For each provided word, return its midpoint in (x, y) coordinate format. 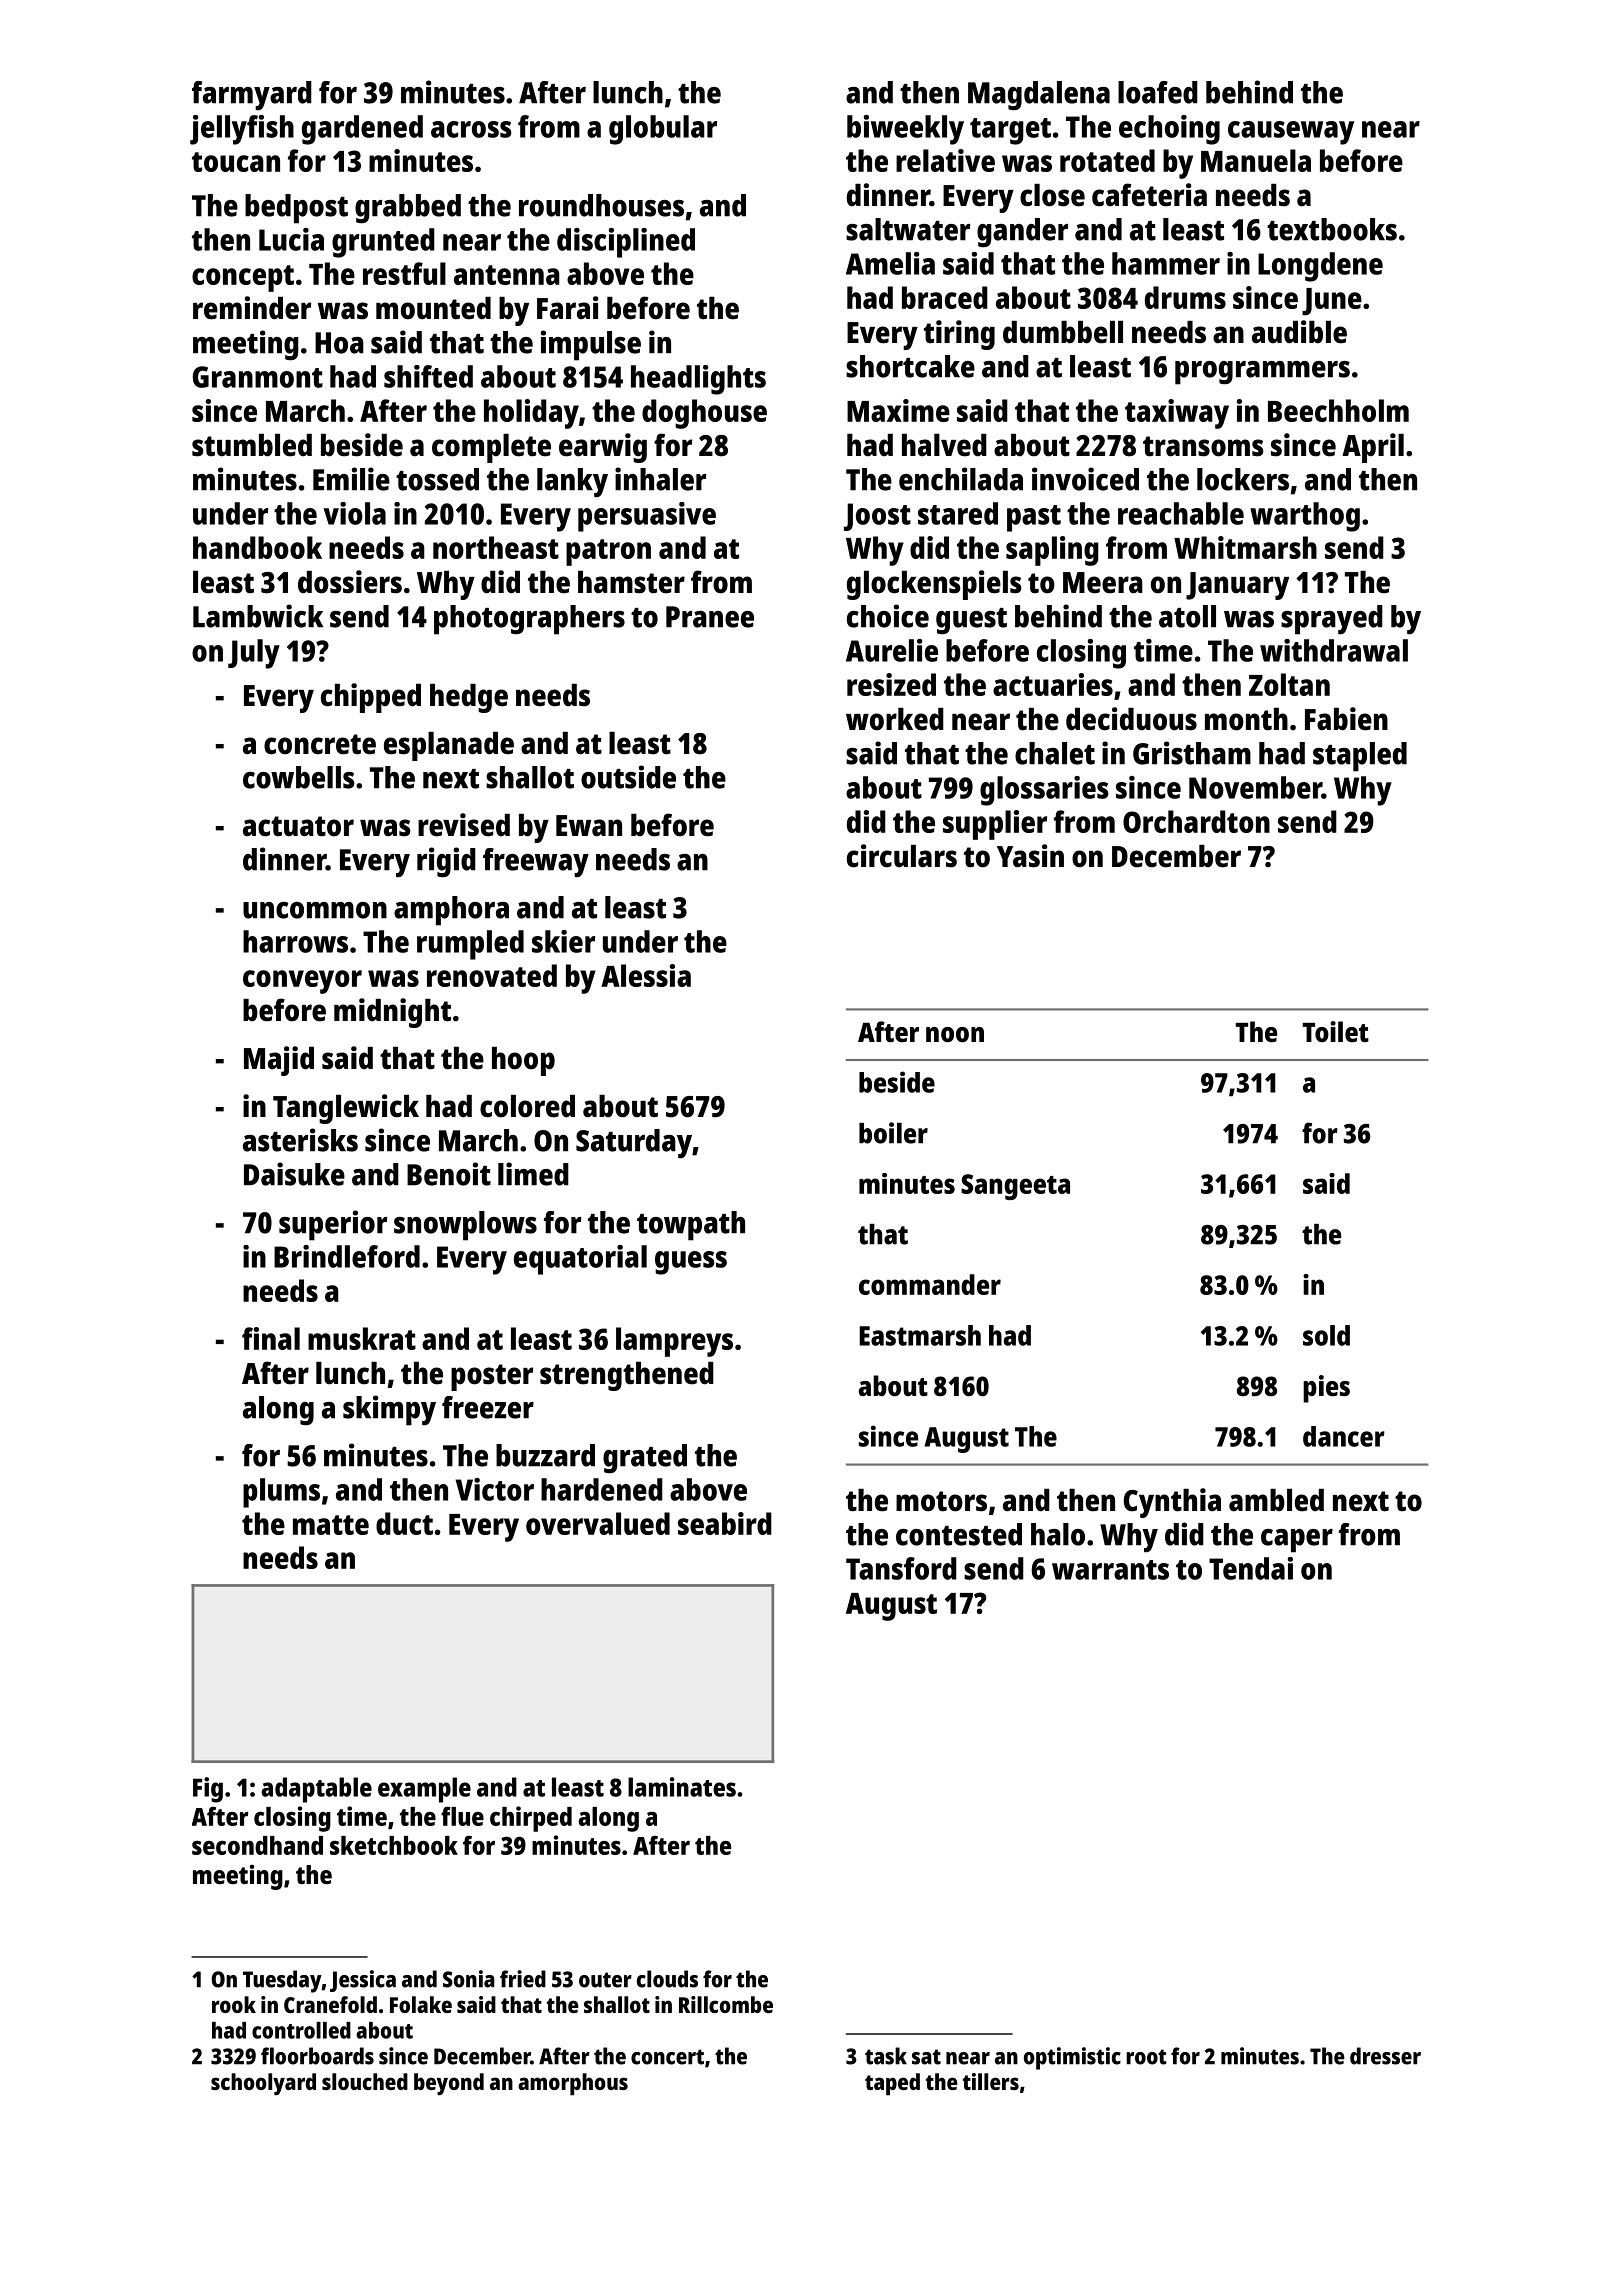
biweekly (905, 130)
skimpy (389, 1410)
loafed (1158, 92)
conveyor (302, 982)
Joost (877, 517)
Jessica (363, 1981)
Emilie (351, 479)
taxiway (1177, 414)
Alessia (646, 975)
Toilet (1336, 1031)
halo (1058, 1534)
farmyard (252, 96)
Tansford (901, 1568)
